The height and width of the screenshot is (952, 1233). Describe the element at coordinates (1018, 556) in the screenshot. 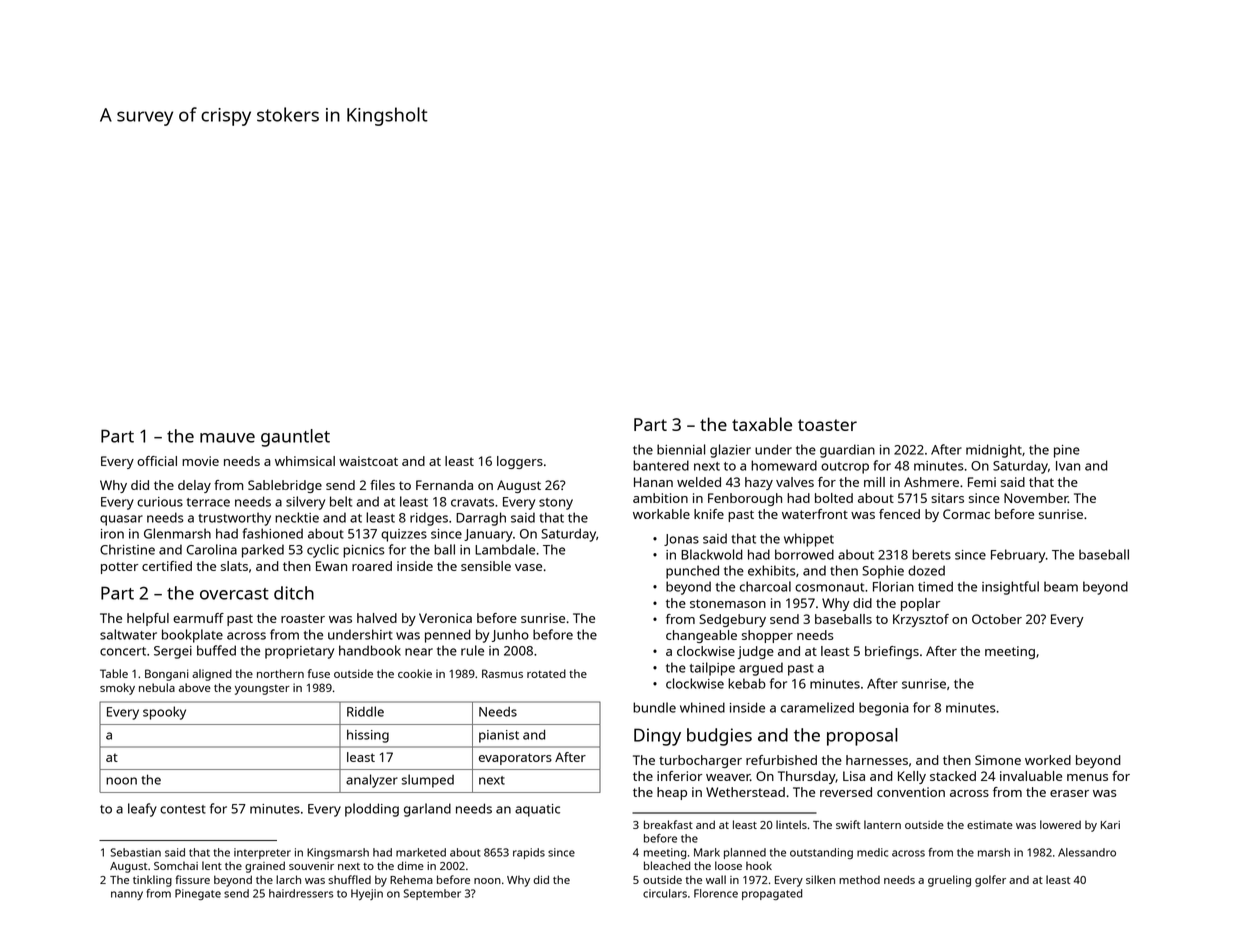

I see `February` at that location.
